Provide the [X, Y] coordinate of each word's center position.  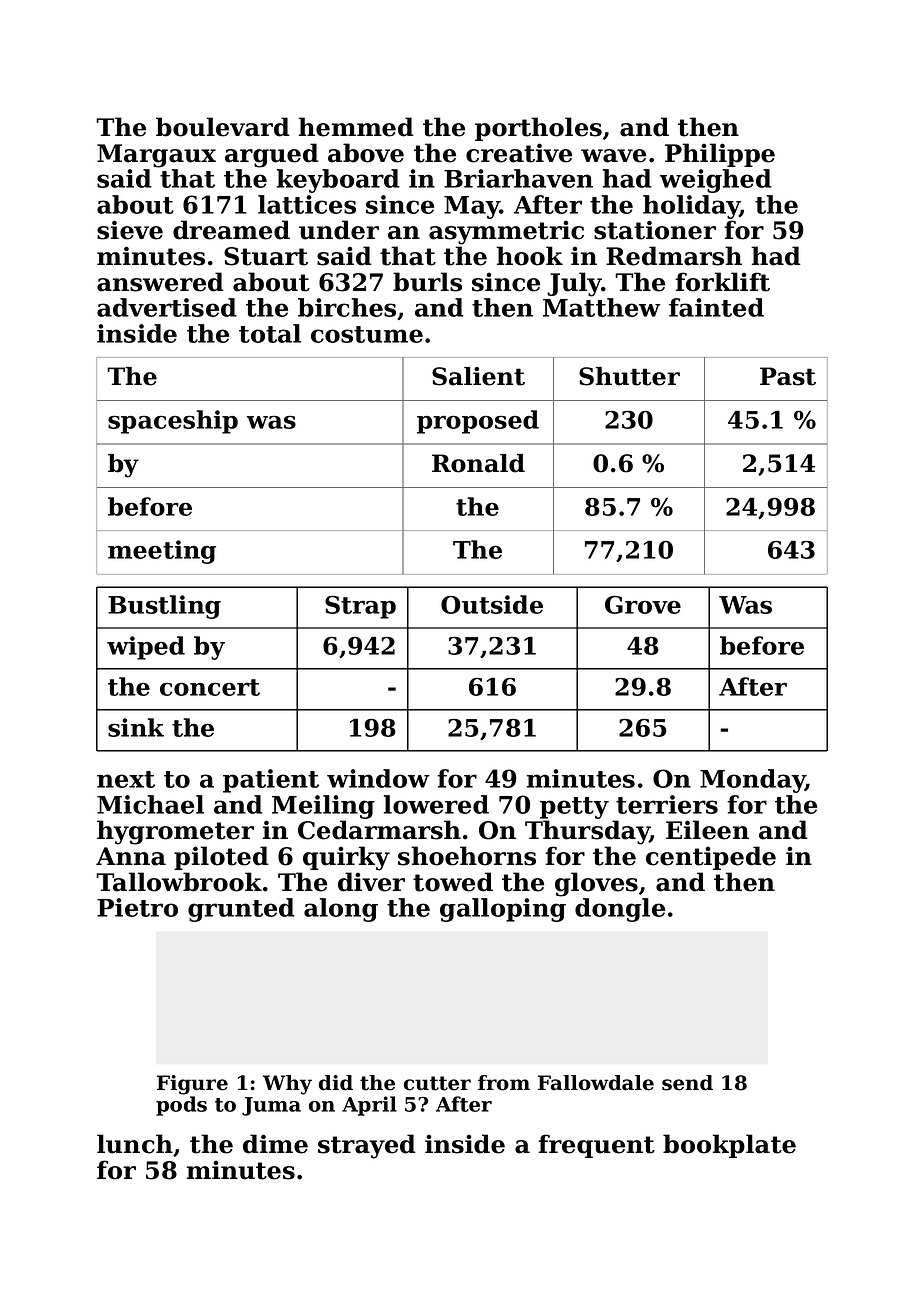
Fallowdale [596, 1083]
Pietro [137, 907]
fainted [716, 307]
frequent [596, 1146]
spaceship [173, 422]
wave [613, 156]
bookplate [729, 1146]
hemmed [356, 127]
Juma [271, 1106]
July [574, 284]
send [687, 1083]
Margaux [156, 156]
